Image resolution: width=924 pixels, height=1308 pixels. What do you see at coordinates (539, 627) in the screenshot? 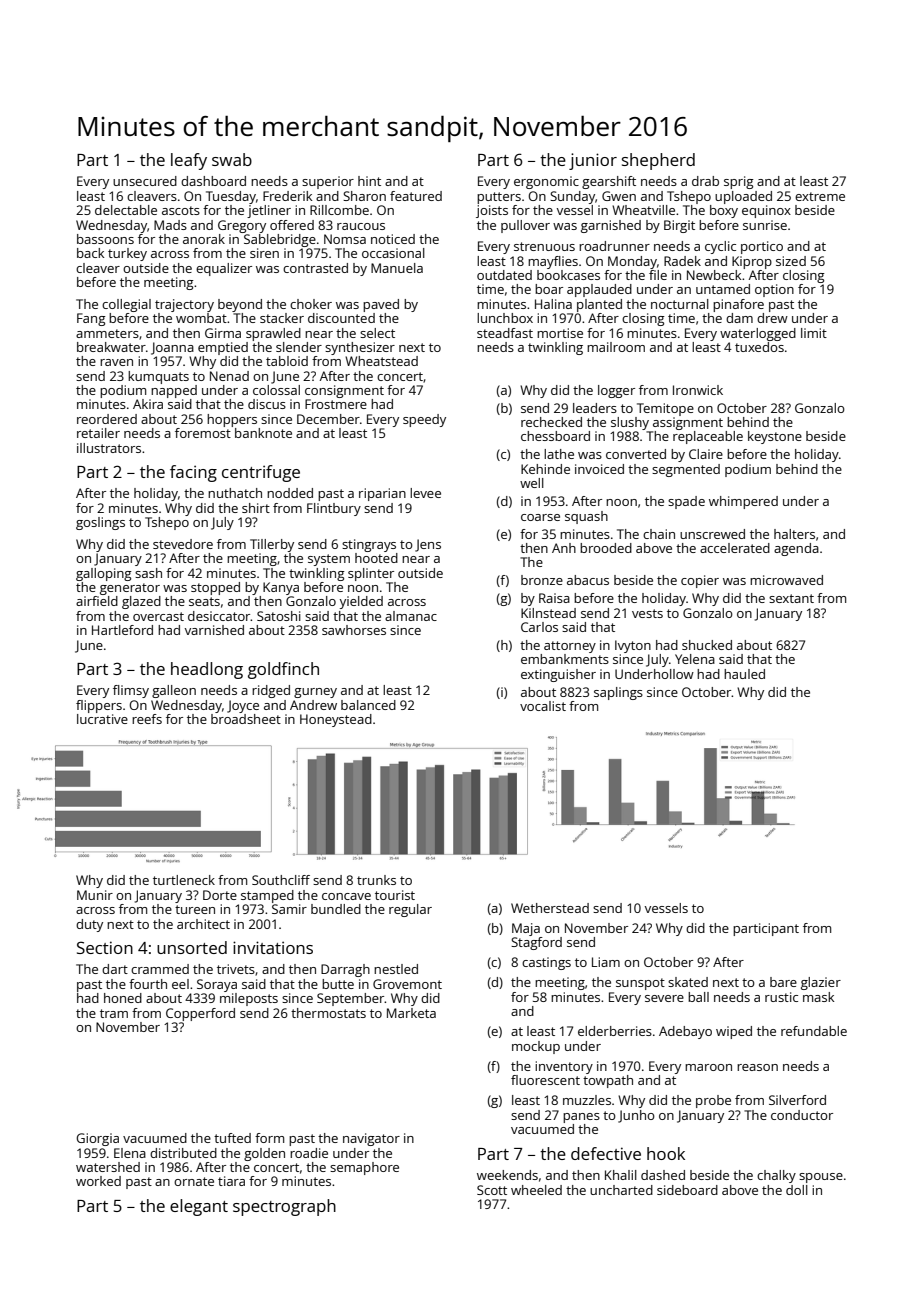
I see `Carlos` at bounding box center [539, 627].
